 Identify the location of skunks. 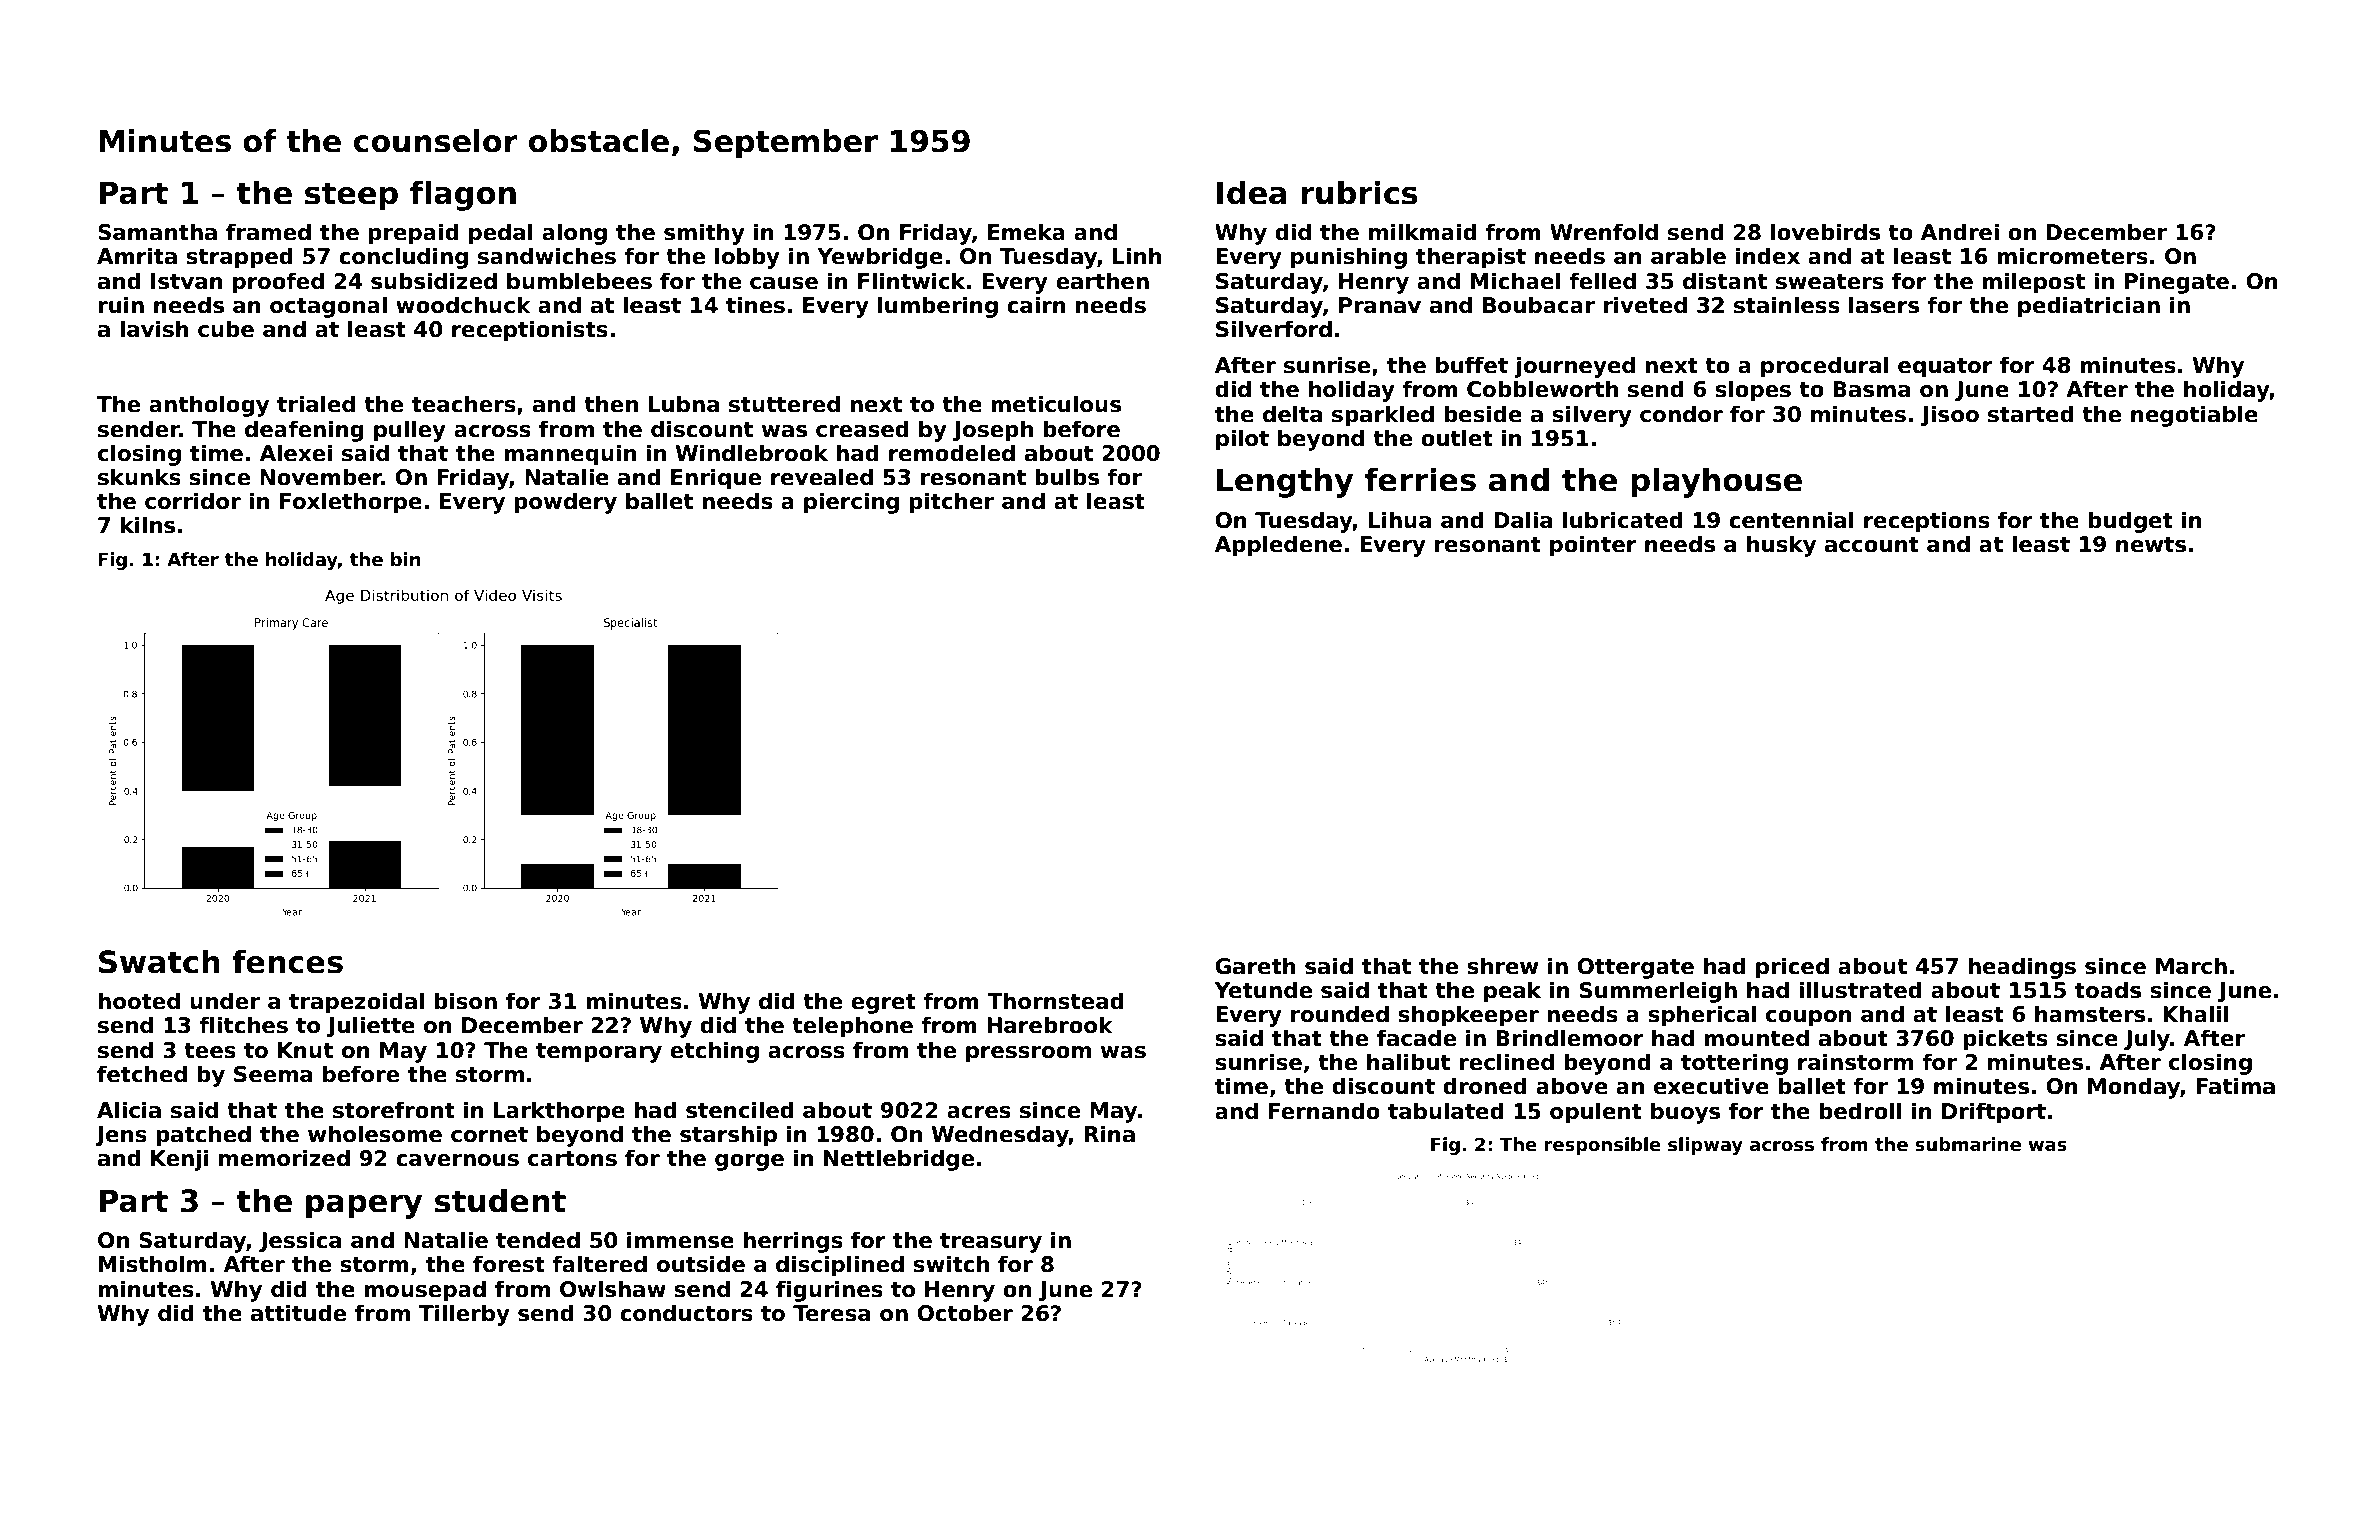
(139, 477).
